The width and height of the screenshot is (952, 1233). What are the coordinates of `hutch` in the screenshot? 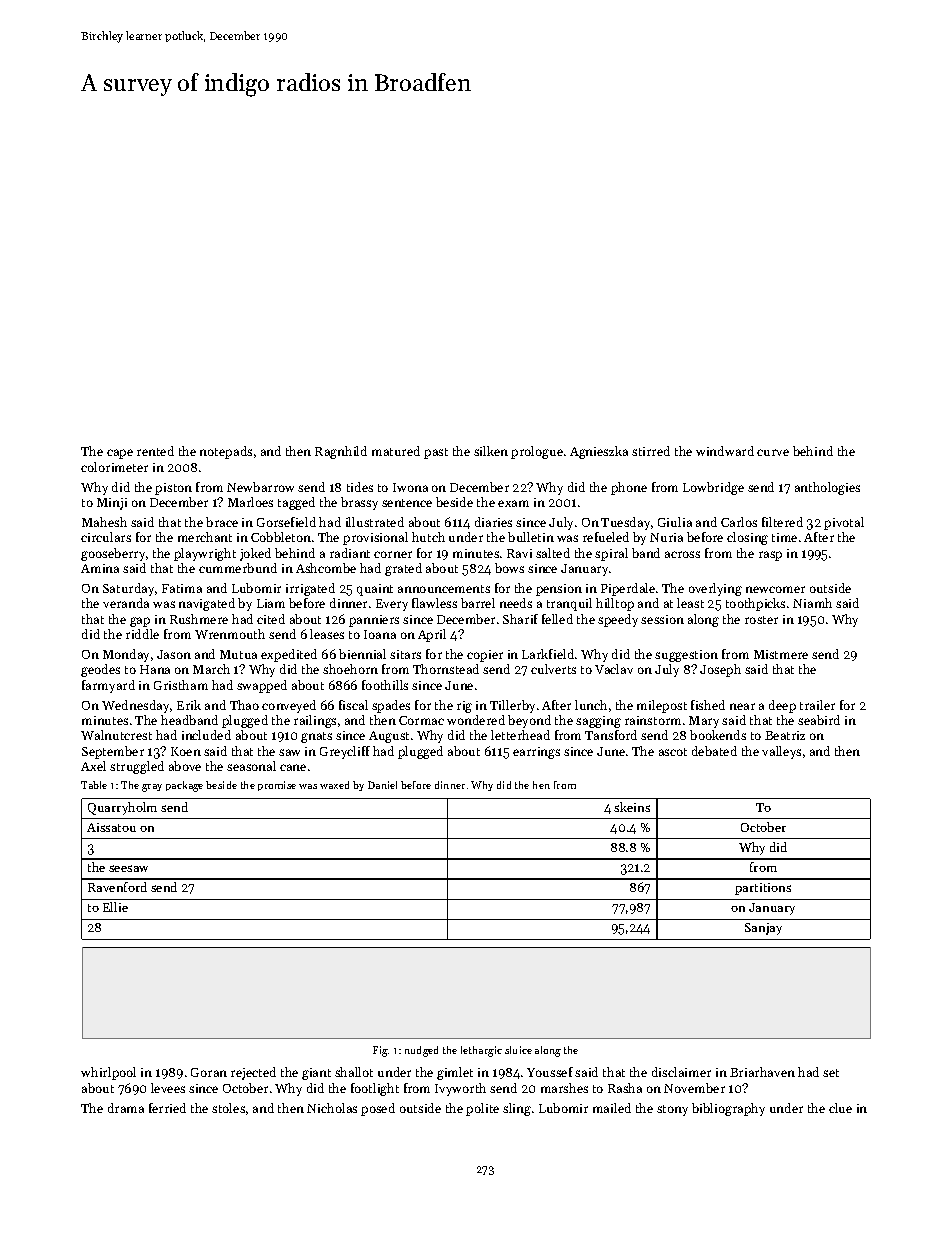 It's located at (428, 537).
